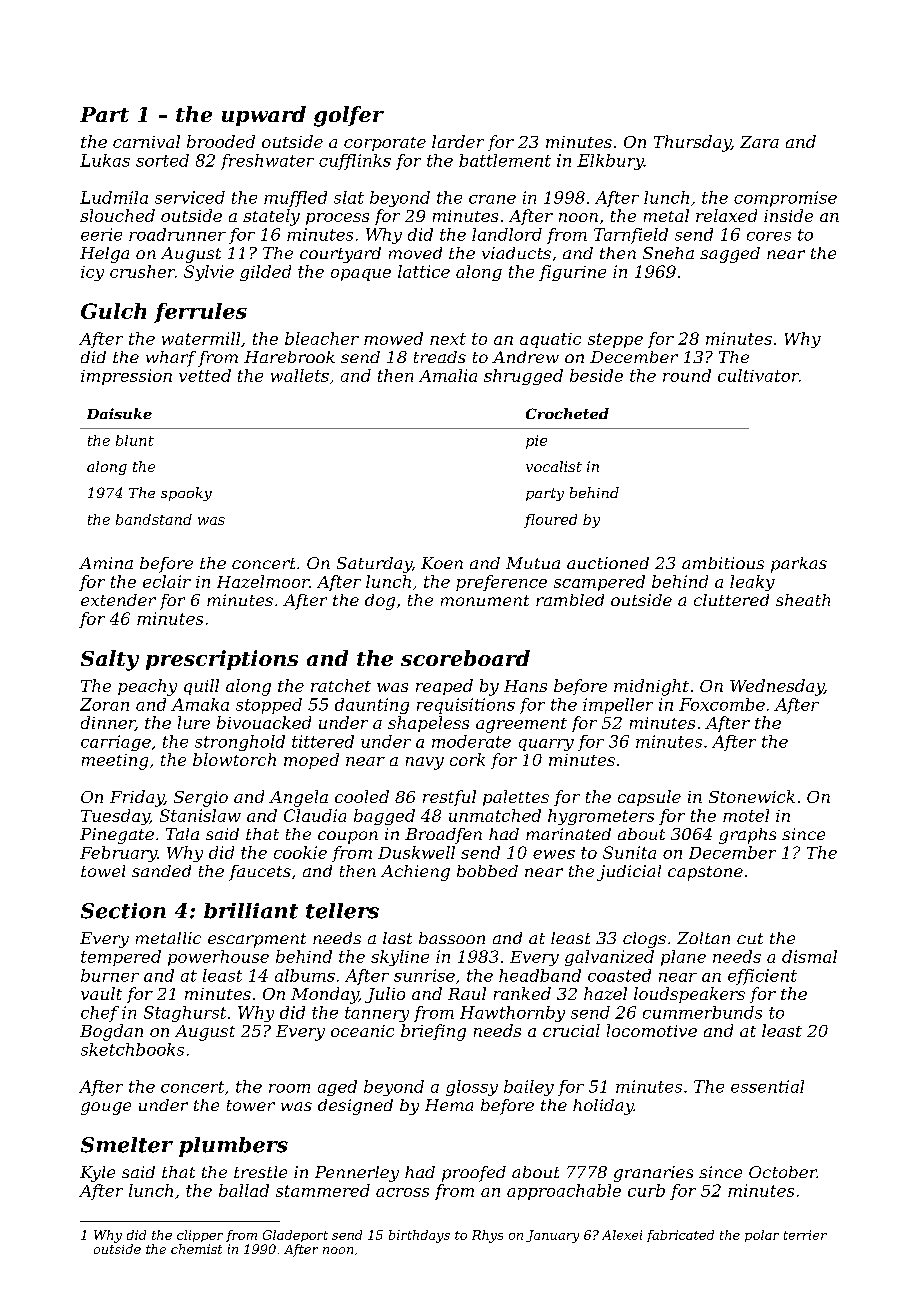  I want to click on brilliant, so click(251, 911).
